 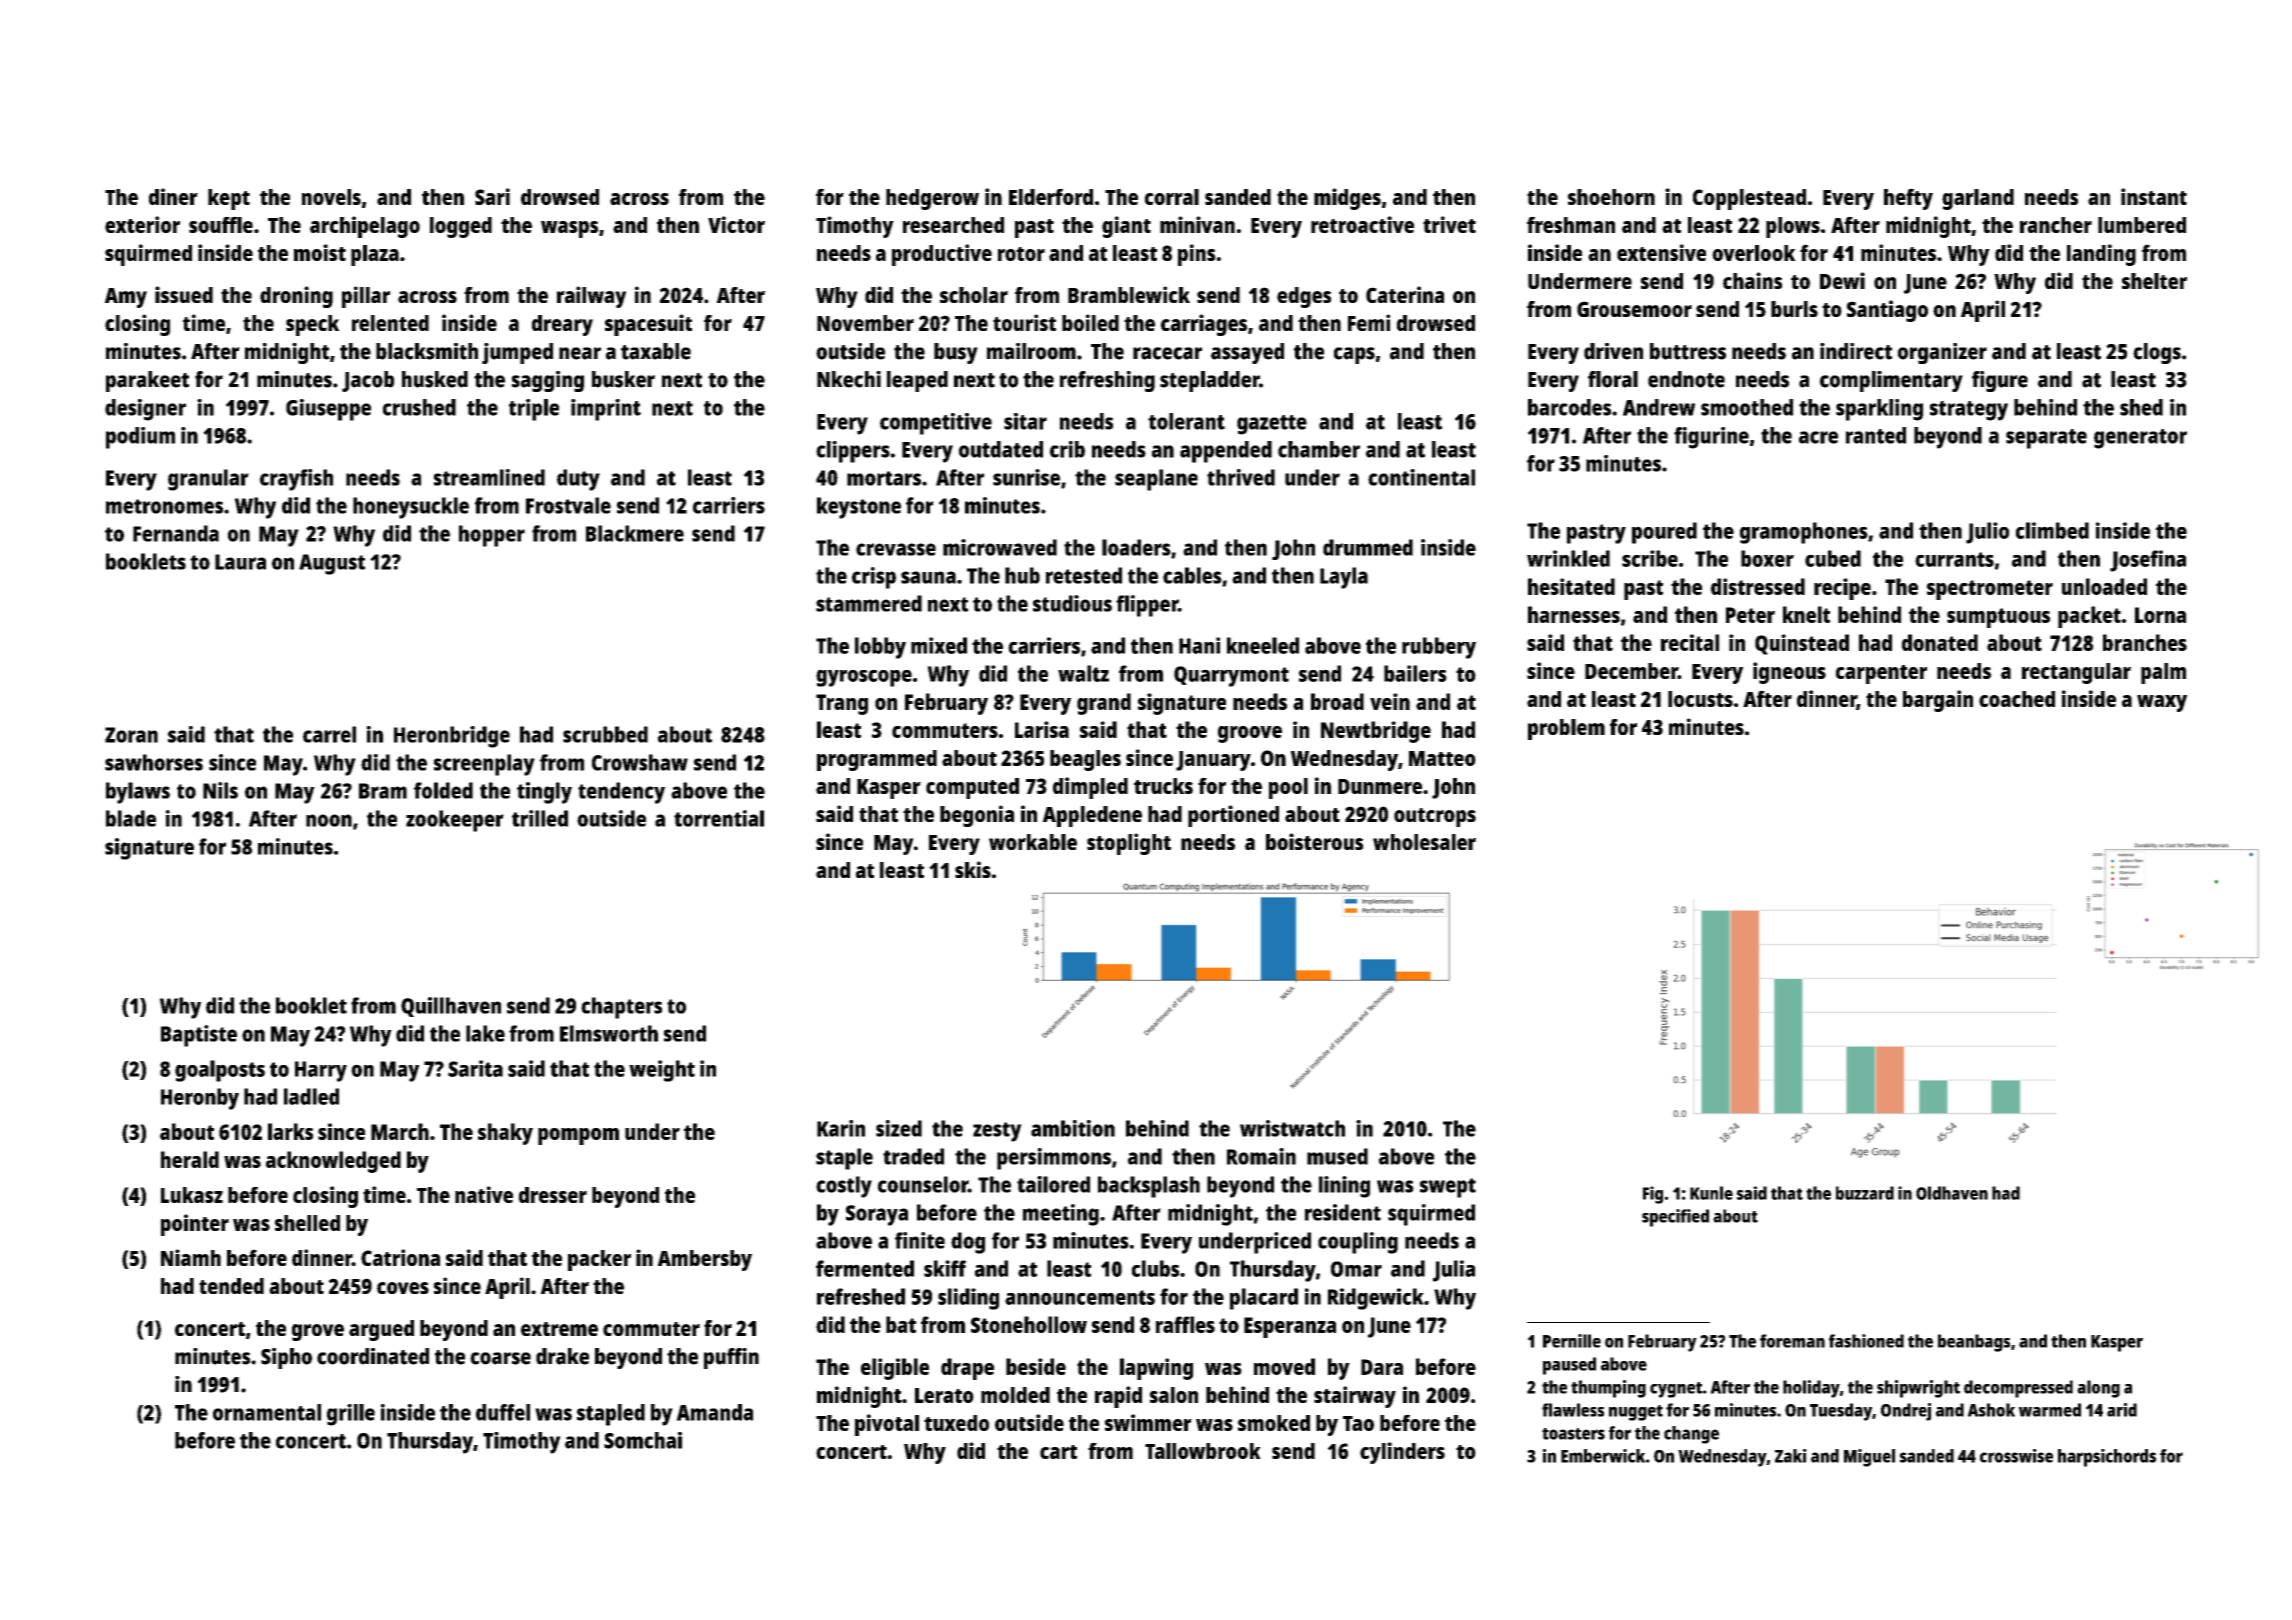 What do you see at coordinates (621, 1008) in the page?
I see `chapters` at bounding box center [621, 1008].
